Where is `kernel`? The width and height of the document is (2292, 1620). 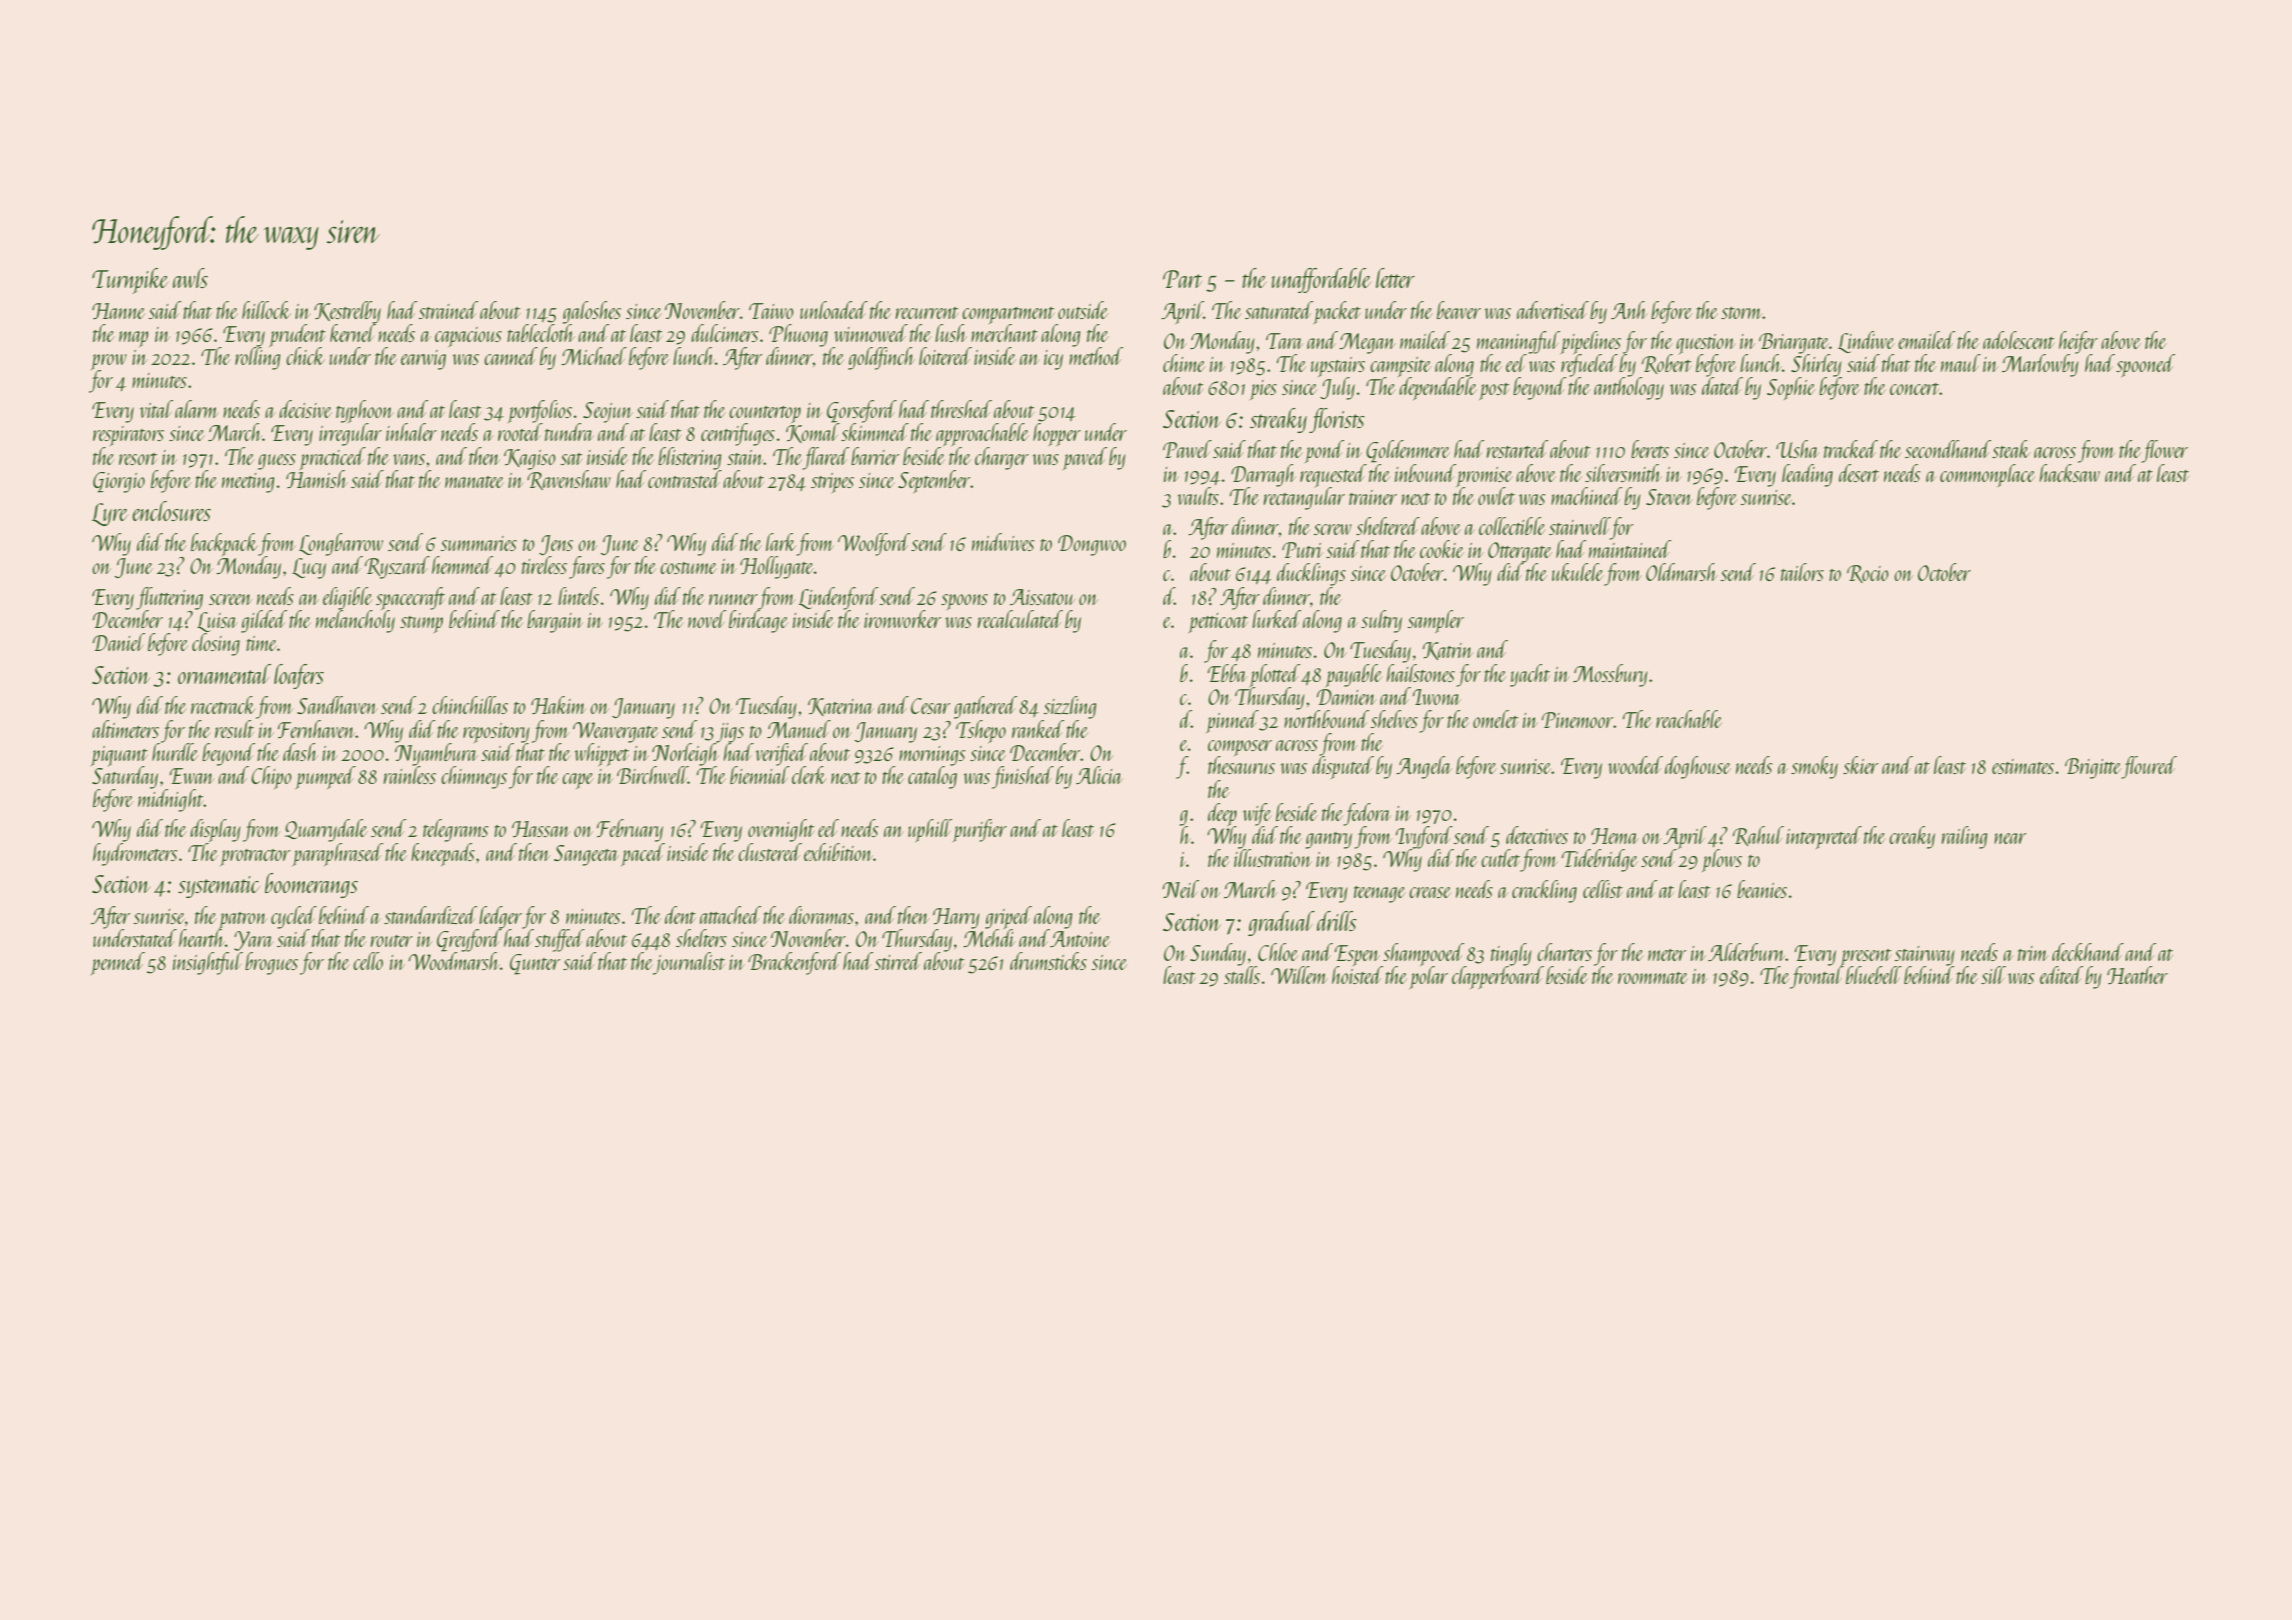
kernel is located at coordinates (353, 332).
